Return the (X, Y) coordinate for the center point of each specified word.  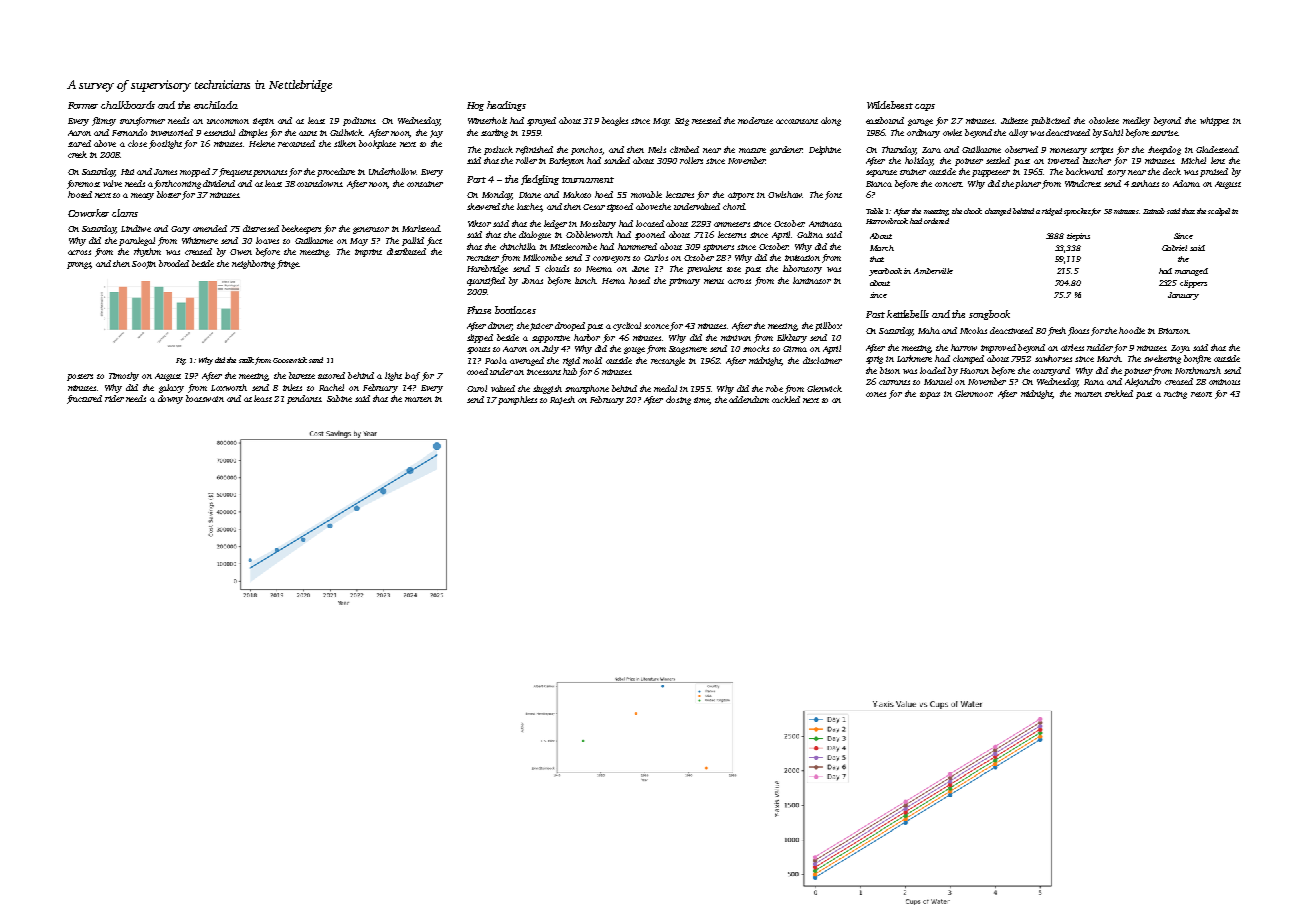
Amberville (933, 271)
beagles (615, 121)
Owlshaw (785, 194)
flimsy (104, 121)
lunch (585, 280)
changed (998, 212)
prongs (79, 265)
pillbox (828, 326)
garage (920, 122)
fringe (288, 264)
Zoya (1180, 349)
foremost (83, 184)
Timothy (124, 376)
